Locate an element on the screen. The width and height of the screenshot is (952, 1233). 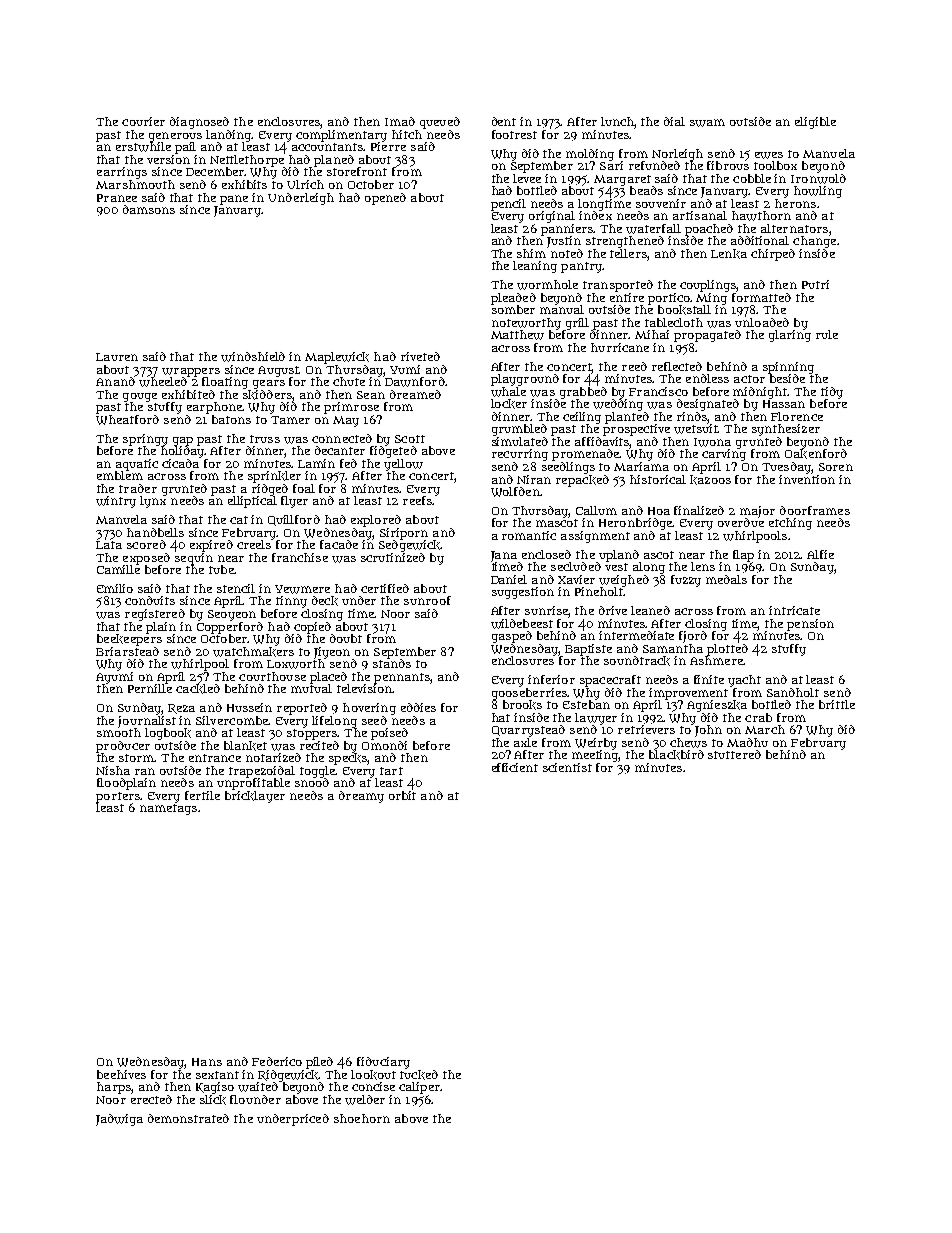
Xavier is located at coordinates (576, 579).
